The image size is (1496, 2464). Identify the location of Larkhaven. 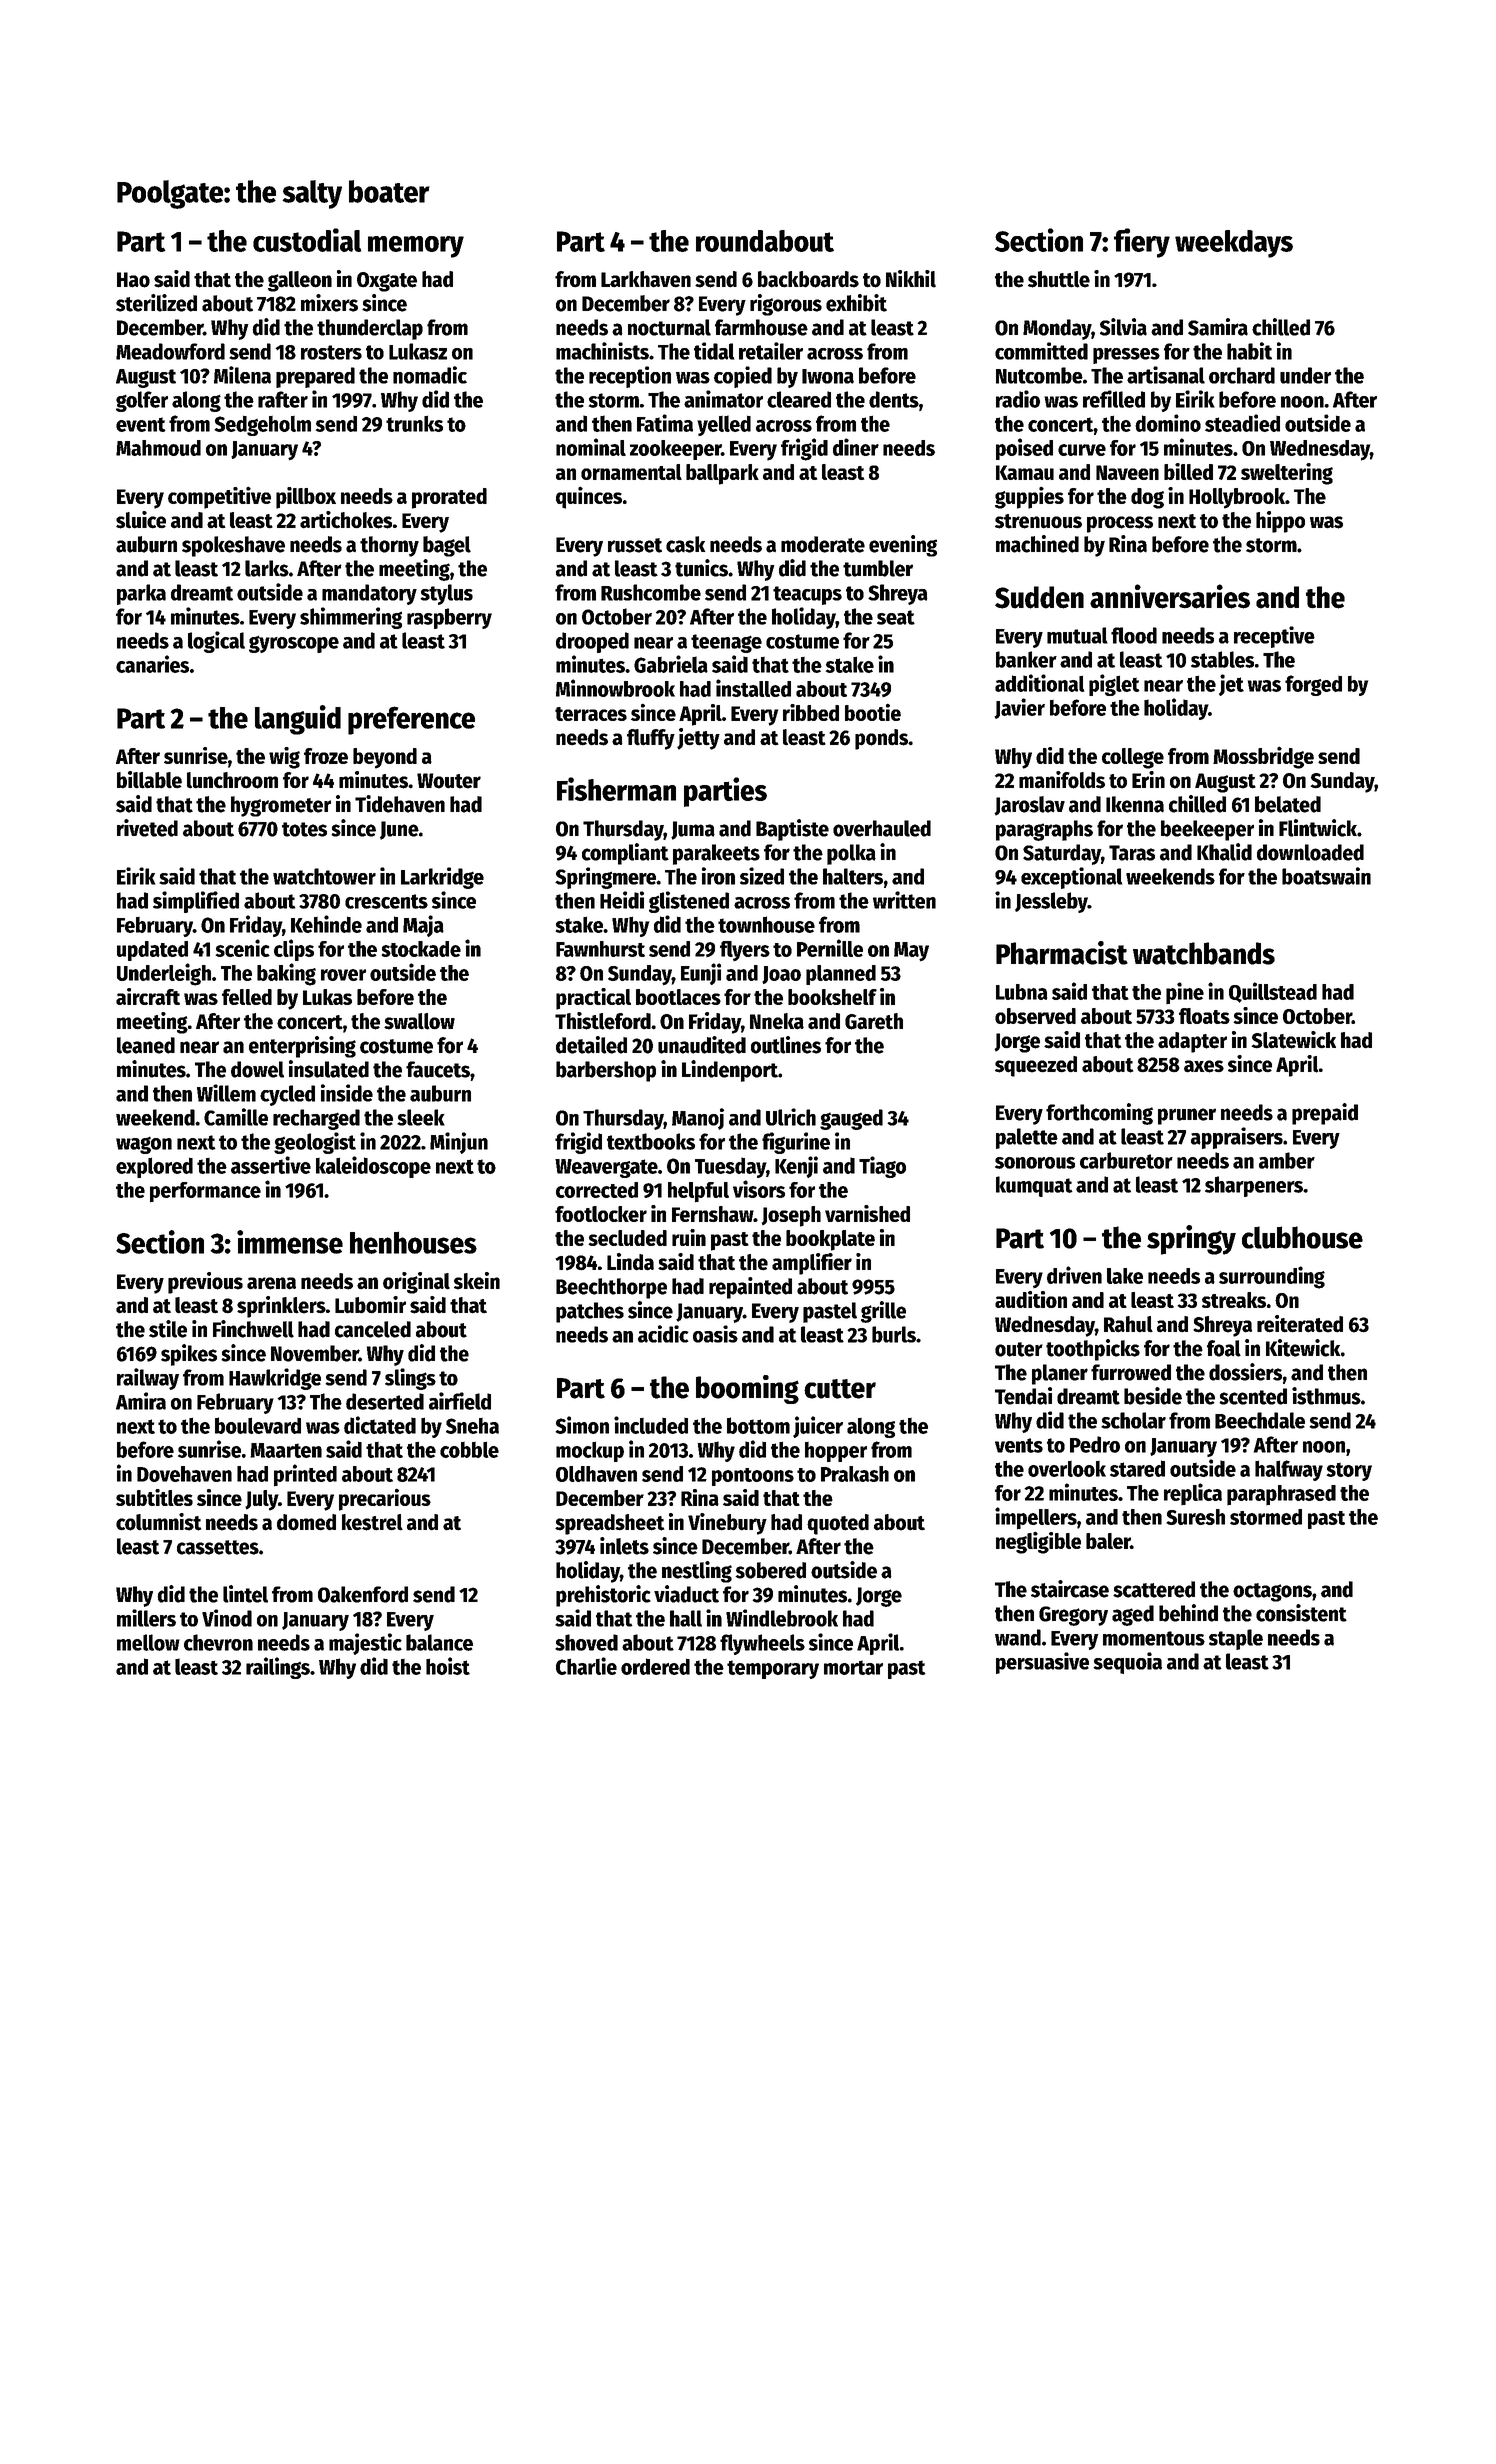
(646, 279).
